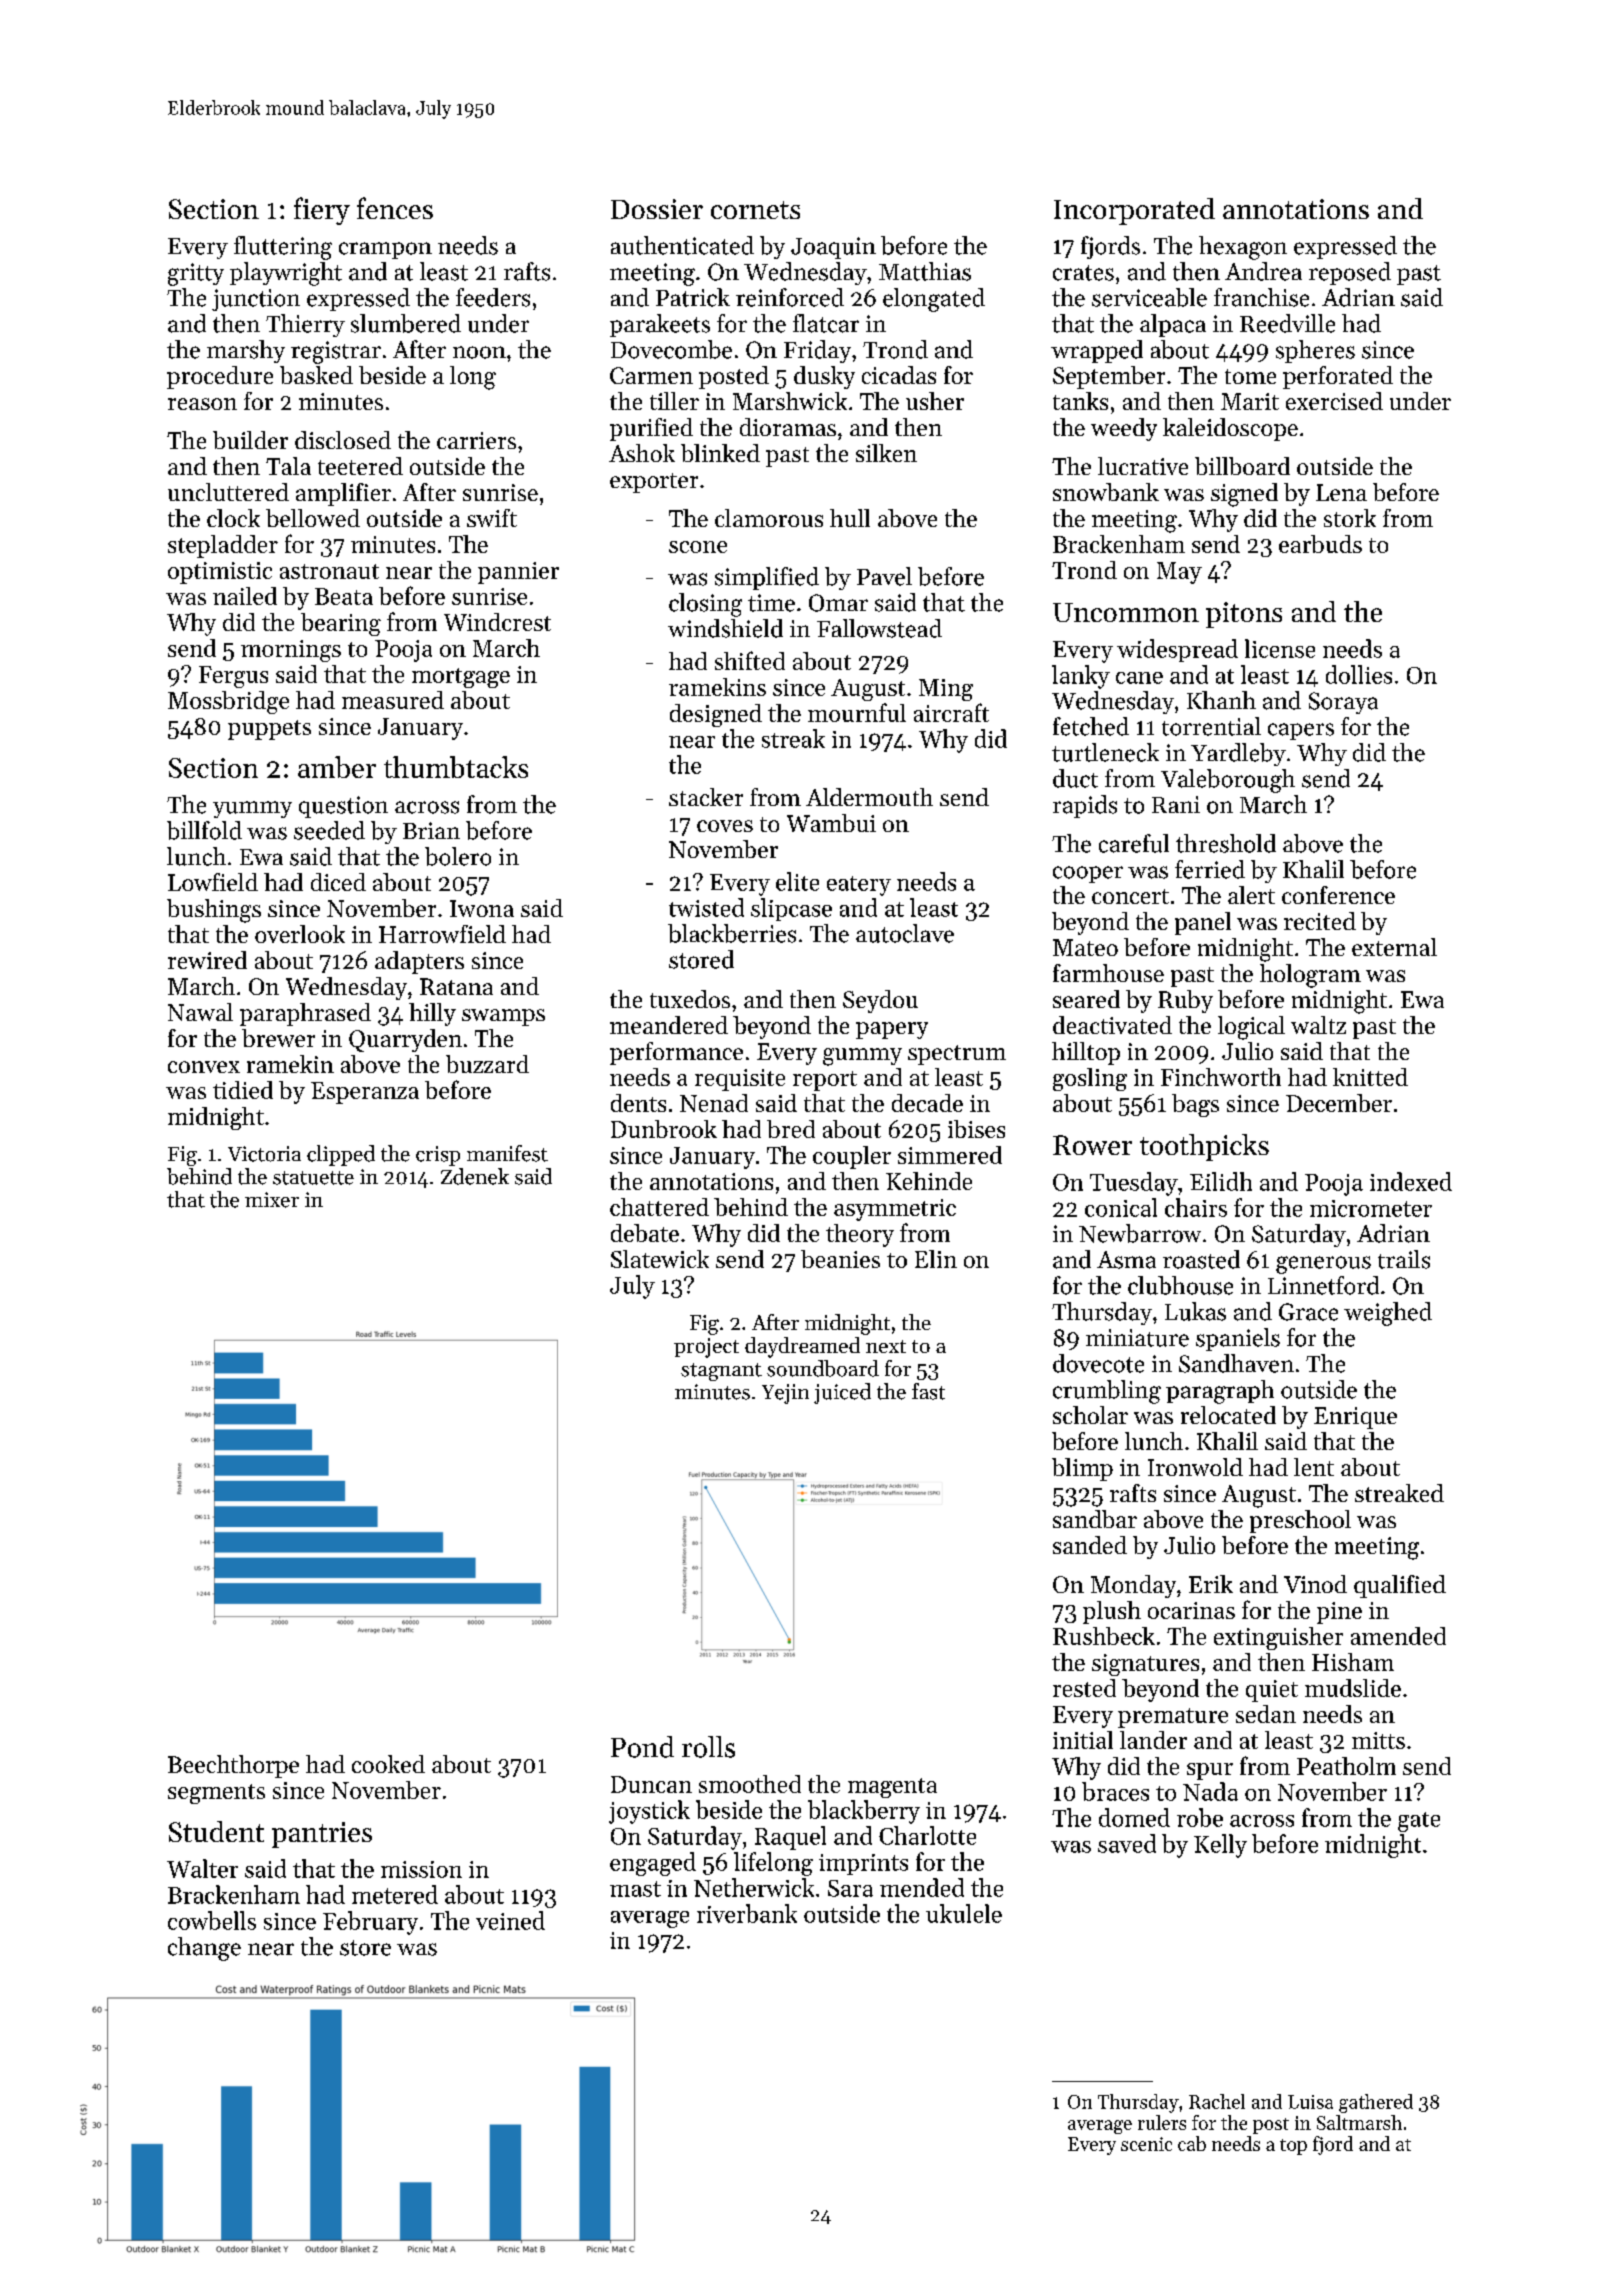 This screenshot has height=2292, width=1620. What do you see at coordinates (1323, 1265) in the screenshot?
I see `generous` at bounding box center [1323, 1265].
